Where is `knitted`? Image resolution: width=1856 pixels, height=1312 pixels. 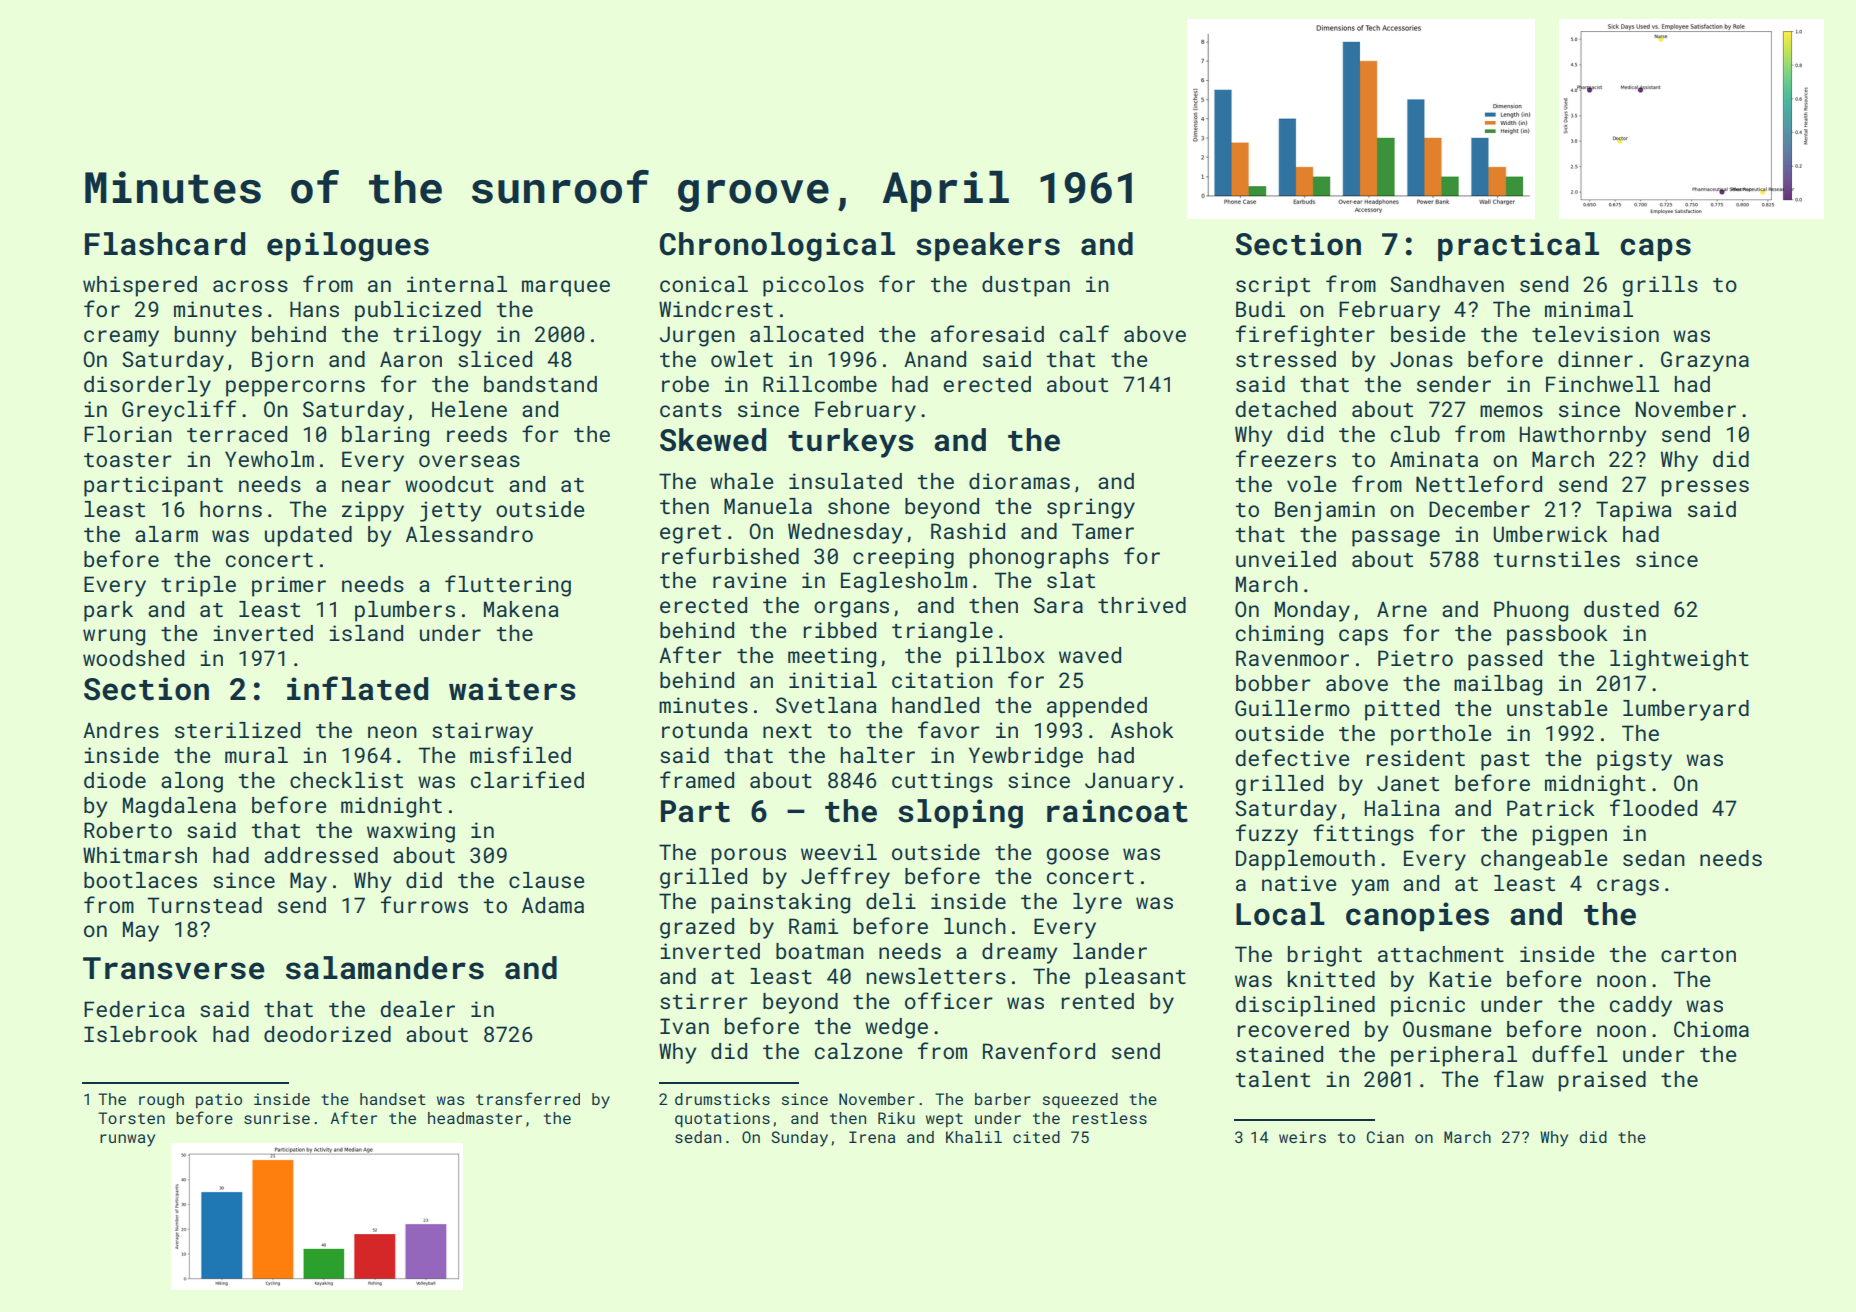
knitted is located at coordinates (1331, 979).
